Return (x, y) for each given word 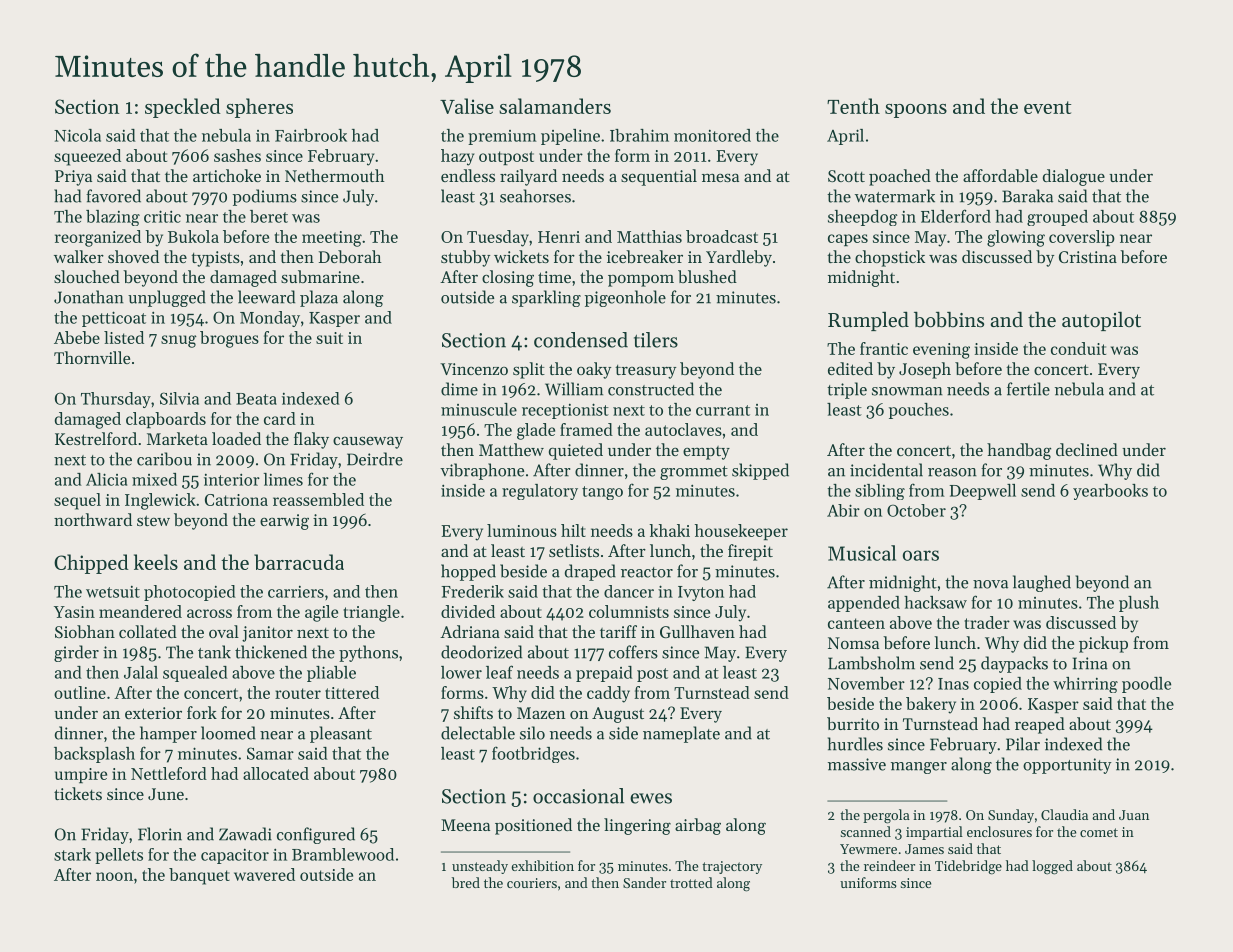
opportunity (1067, 766)
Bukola (193, 236)
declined (1087, 449)
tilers (656, 340)
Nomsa (853, 643)
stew (153, 520)
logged (1052, 867)
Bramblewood (343, 854)
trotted (691, 882)
